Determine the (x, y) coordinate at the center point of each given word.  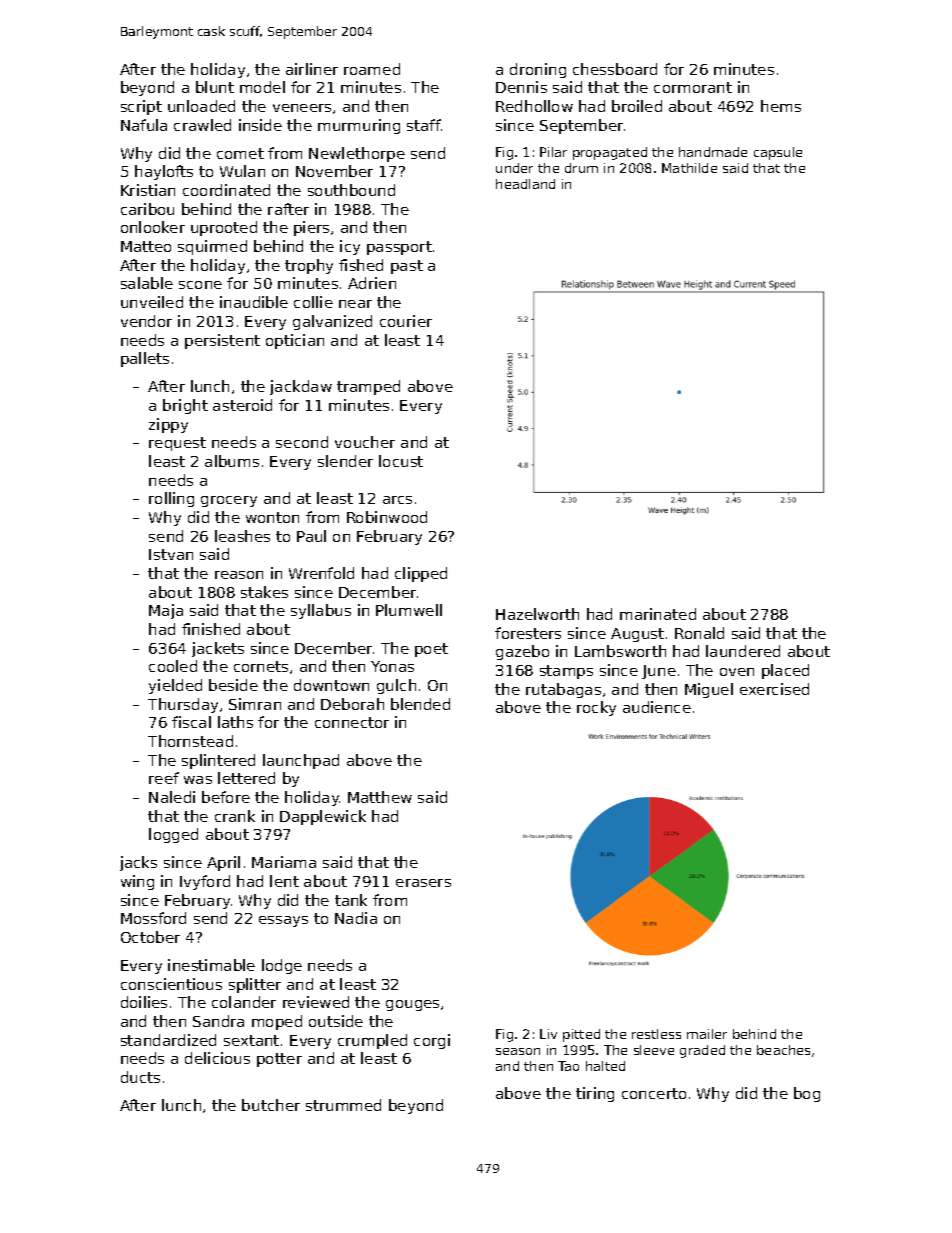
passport (399, 248)
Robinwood (387, 517)
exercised (774, 689)
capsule (778, 153)
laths (235, 722)
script (141, 107)
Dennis (521, 87)
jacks (138, 863)
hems (781, 106)
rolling (171, 499)
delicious (217, 1058)
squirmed (212, 247)
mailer (707, 1034)
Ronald (699, 633)
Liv (548, 1034)
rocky (596, 708)
